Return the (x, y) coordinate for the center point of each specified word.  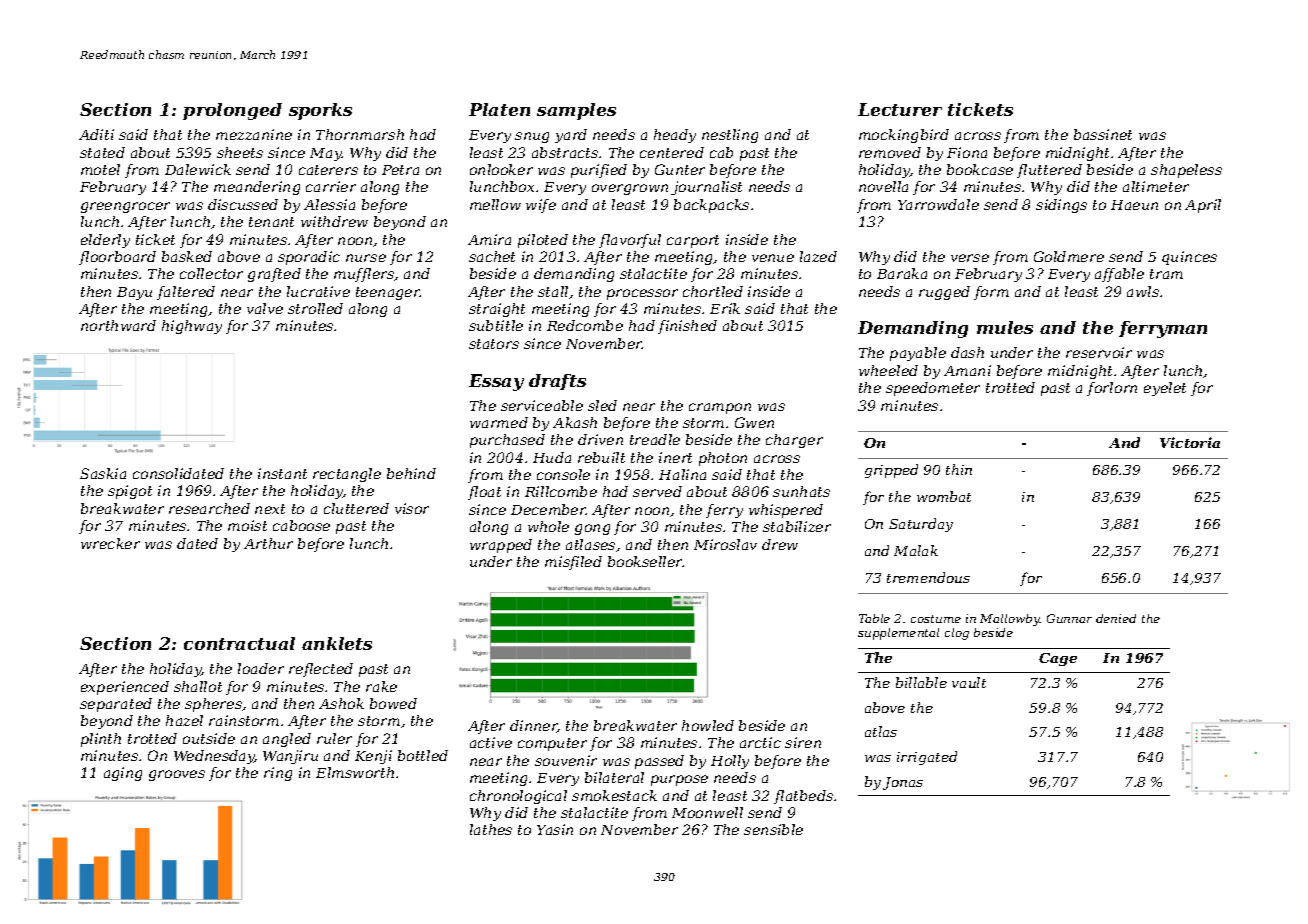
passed (659, 762)
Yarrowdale (938, 204)
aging (123, 774)
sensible (773, 829)
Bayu (134, 293)
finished (687, 327)
